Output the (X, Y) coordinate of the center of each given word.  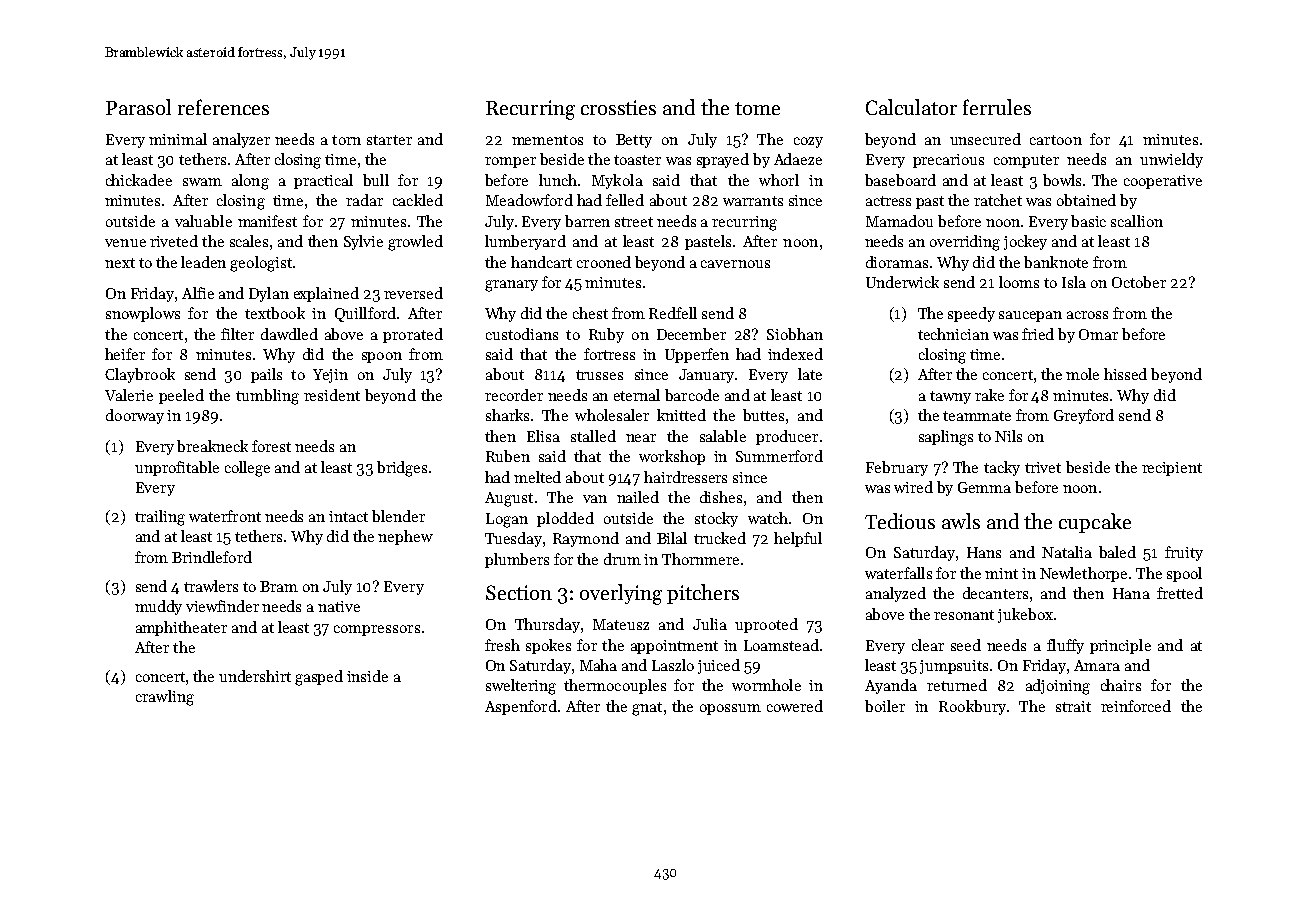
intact (348, 516)
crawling (165, 698)
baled (1117, 552)
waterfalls (898, 573)
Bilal (672, 538)
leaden (203, 262)
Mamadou (899, 221)
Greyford (1084, 416)
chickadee (139, 180)
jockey (1025, 242)
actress (888, 201)
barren (587, 221)
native (339, 606)
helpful (798, 539)
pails (266, 375)
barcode (692, 395)
